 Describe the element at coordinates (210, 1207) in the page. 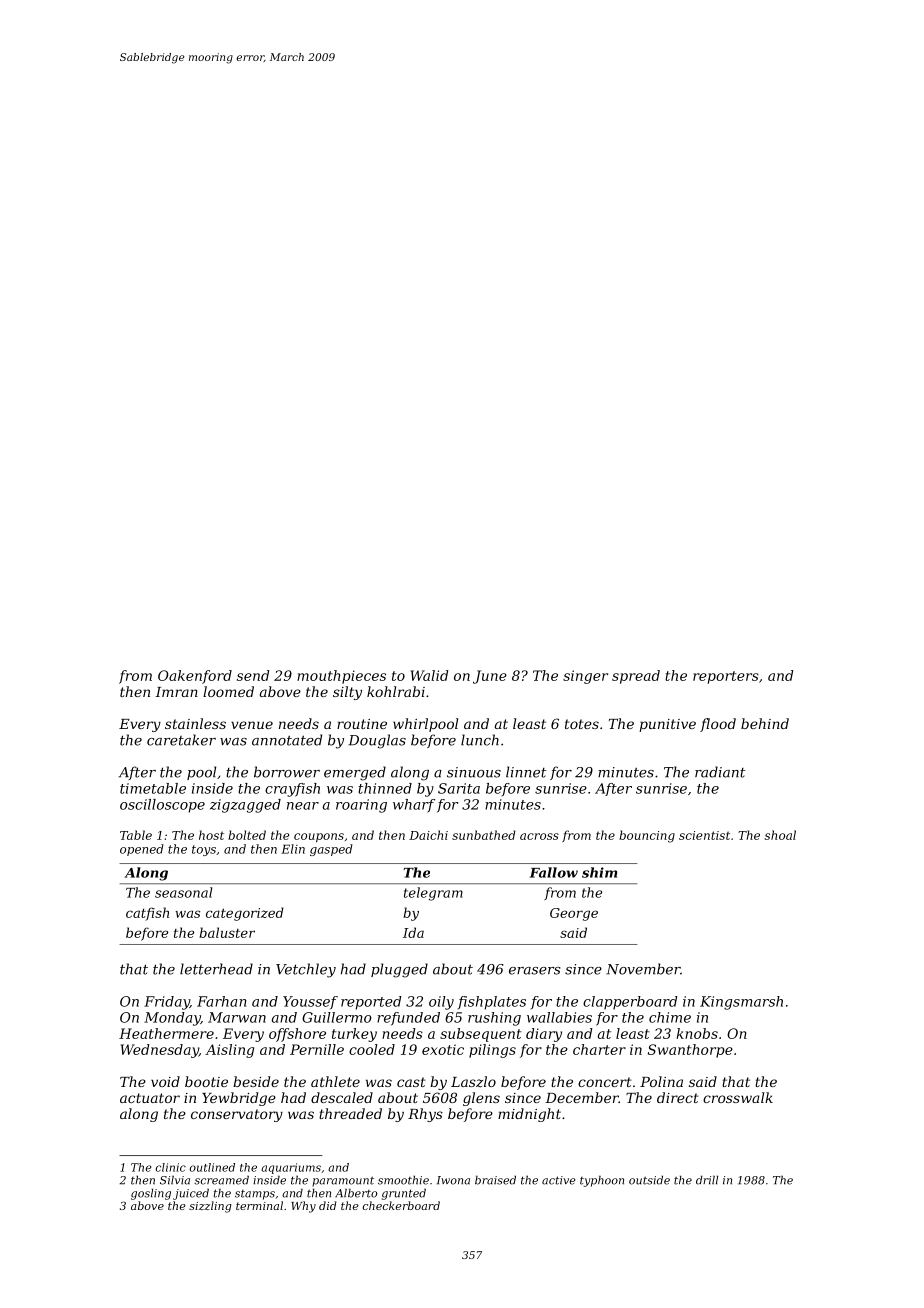

I see `sizzling` at that location.
